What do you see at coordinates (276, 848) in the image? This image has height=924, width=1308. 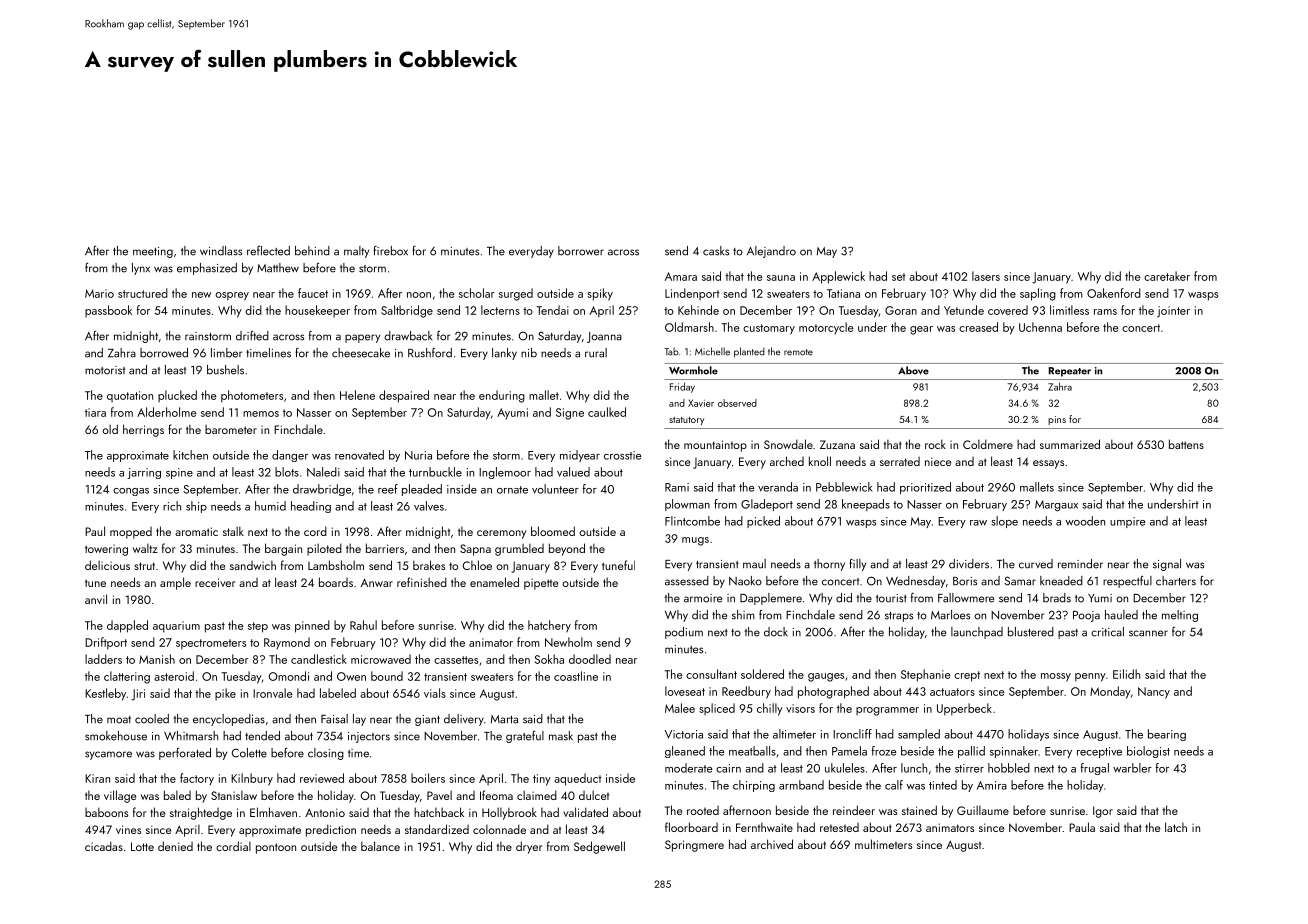 I see `pontoon` at bounding box center [276, 848].
